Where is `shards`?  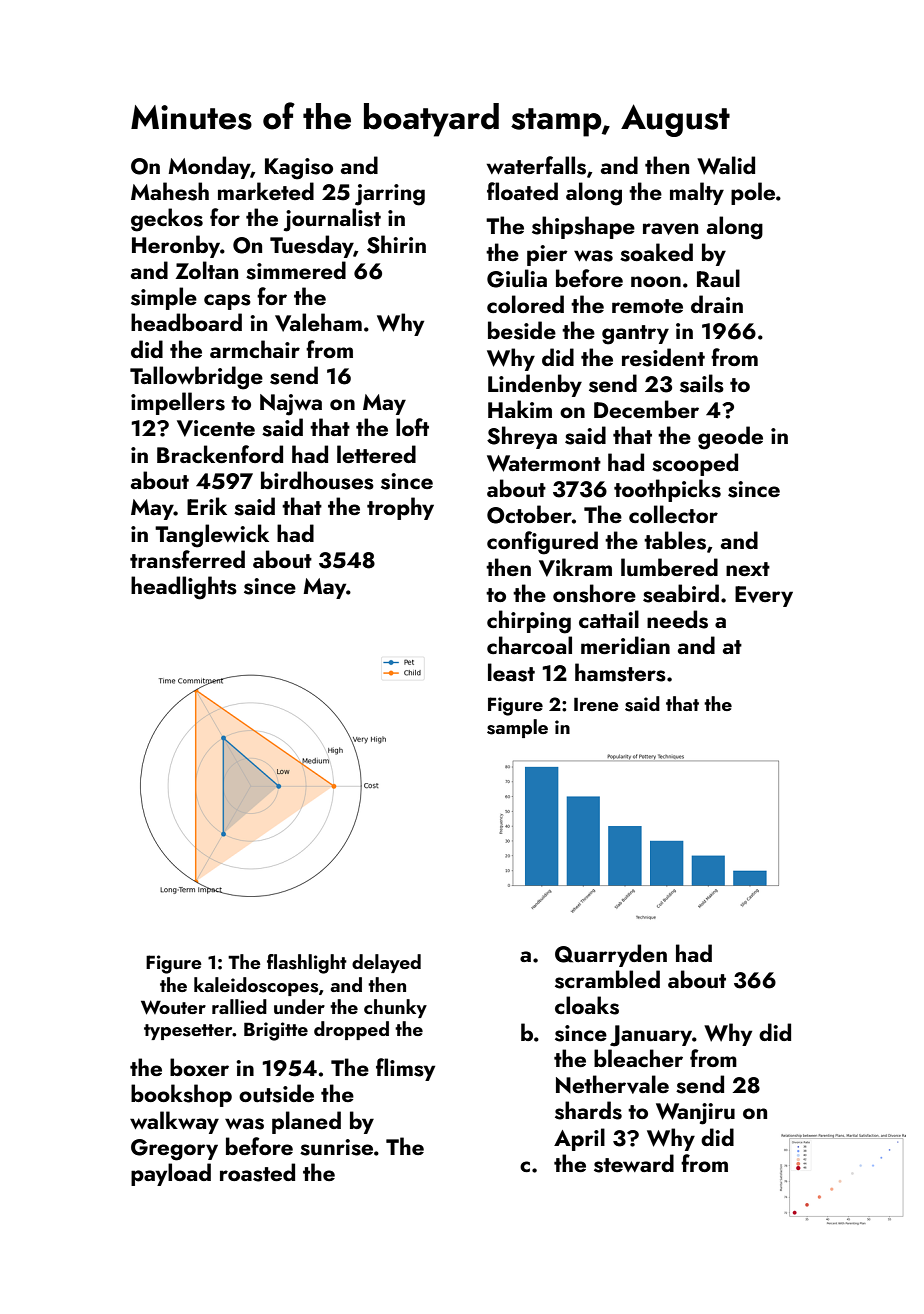 shards is located at coordinates (588, 1110).
